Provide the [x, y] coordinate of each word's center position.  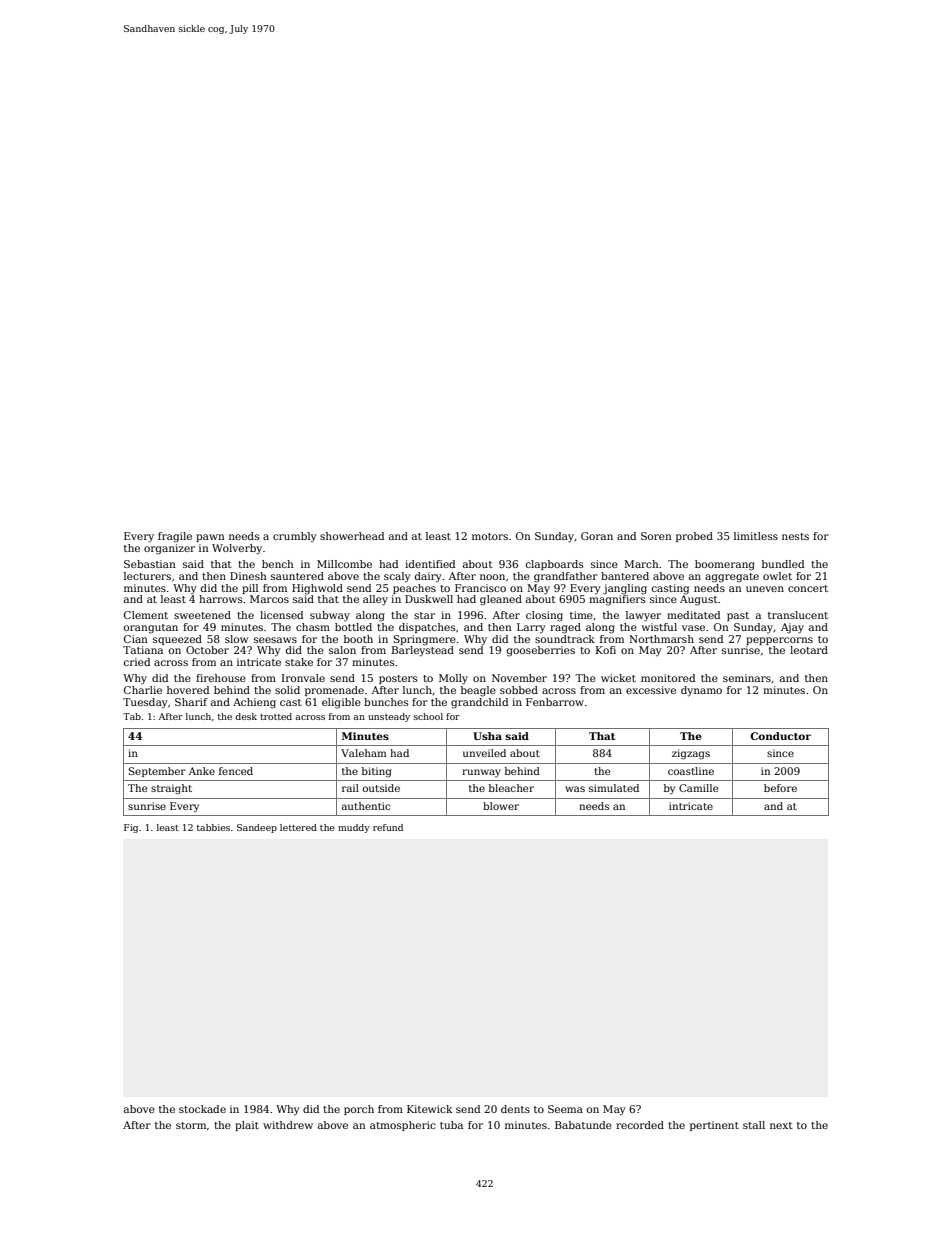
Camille [698, 788]
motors [490, 536]
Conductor [780, 736]
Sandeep [257, 828]
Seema [565, 1109]
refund [388, 827]
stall [754, 1125]
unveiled [484, 753]
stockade [202, 1109]
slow [236, 639]
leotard [809, 650]
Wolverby [237, 549]
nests [795, 536]
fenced [236, 771]
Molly [453, 679]
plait [247, 1126]
